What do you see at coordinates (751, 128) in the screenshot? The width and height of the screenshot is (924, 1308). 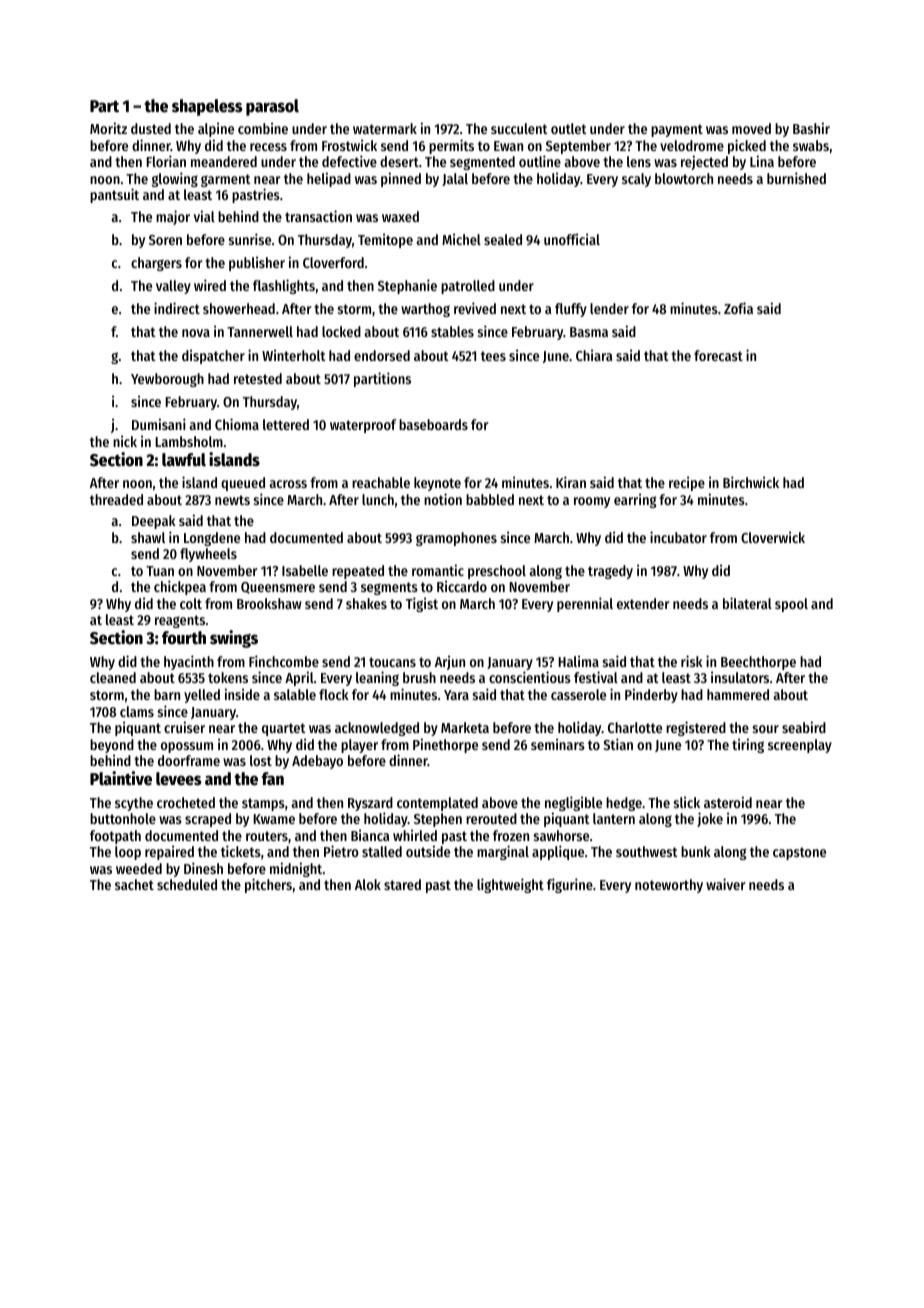 I see `moved` at bounding box center [751, 128].
